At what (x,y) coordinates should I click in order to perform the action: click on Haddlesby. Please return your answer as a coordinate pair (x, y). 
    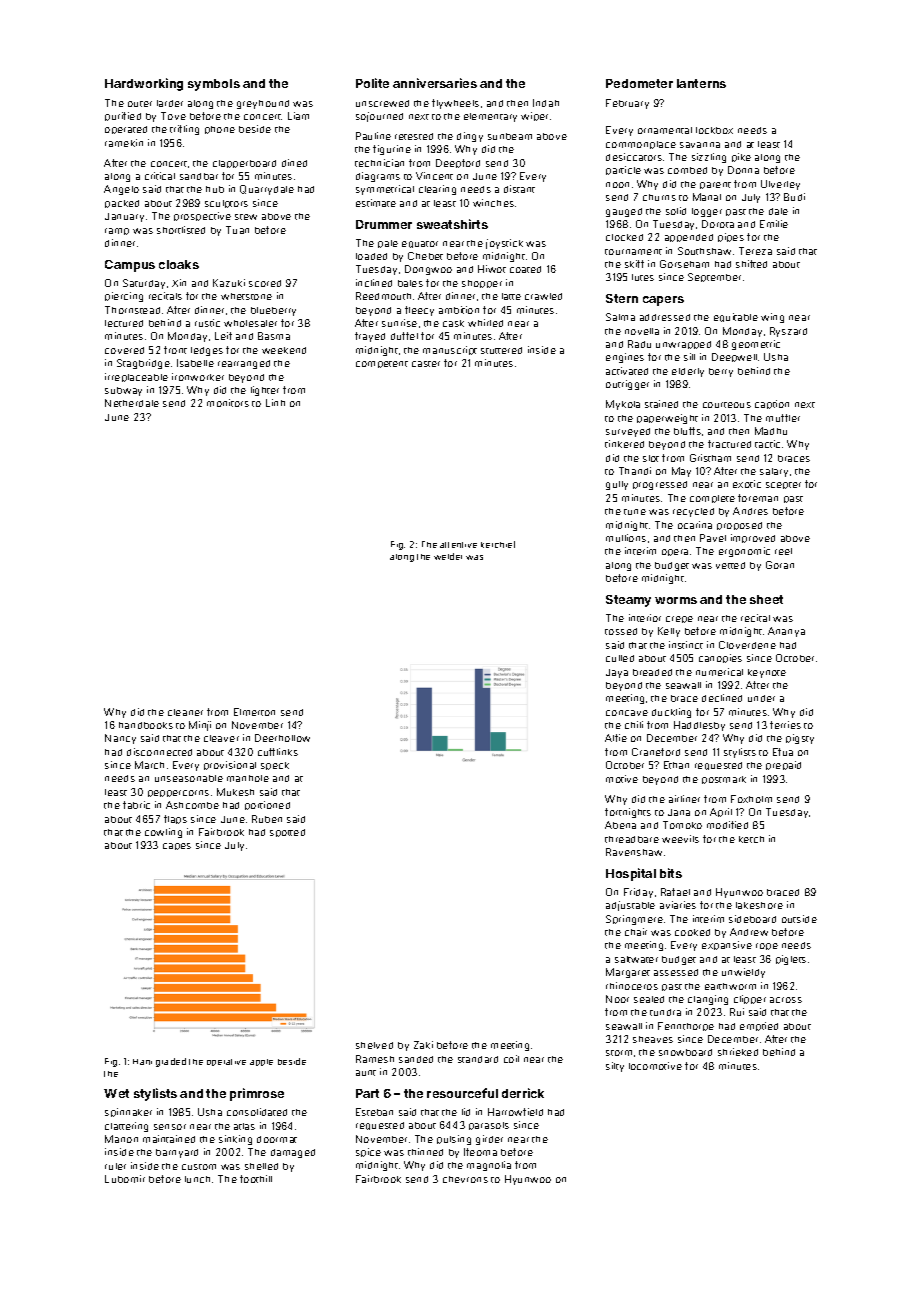
    Looking at the image, I should click on (699, 726).
